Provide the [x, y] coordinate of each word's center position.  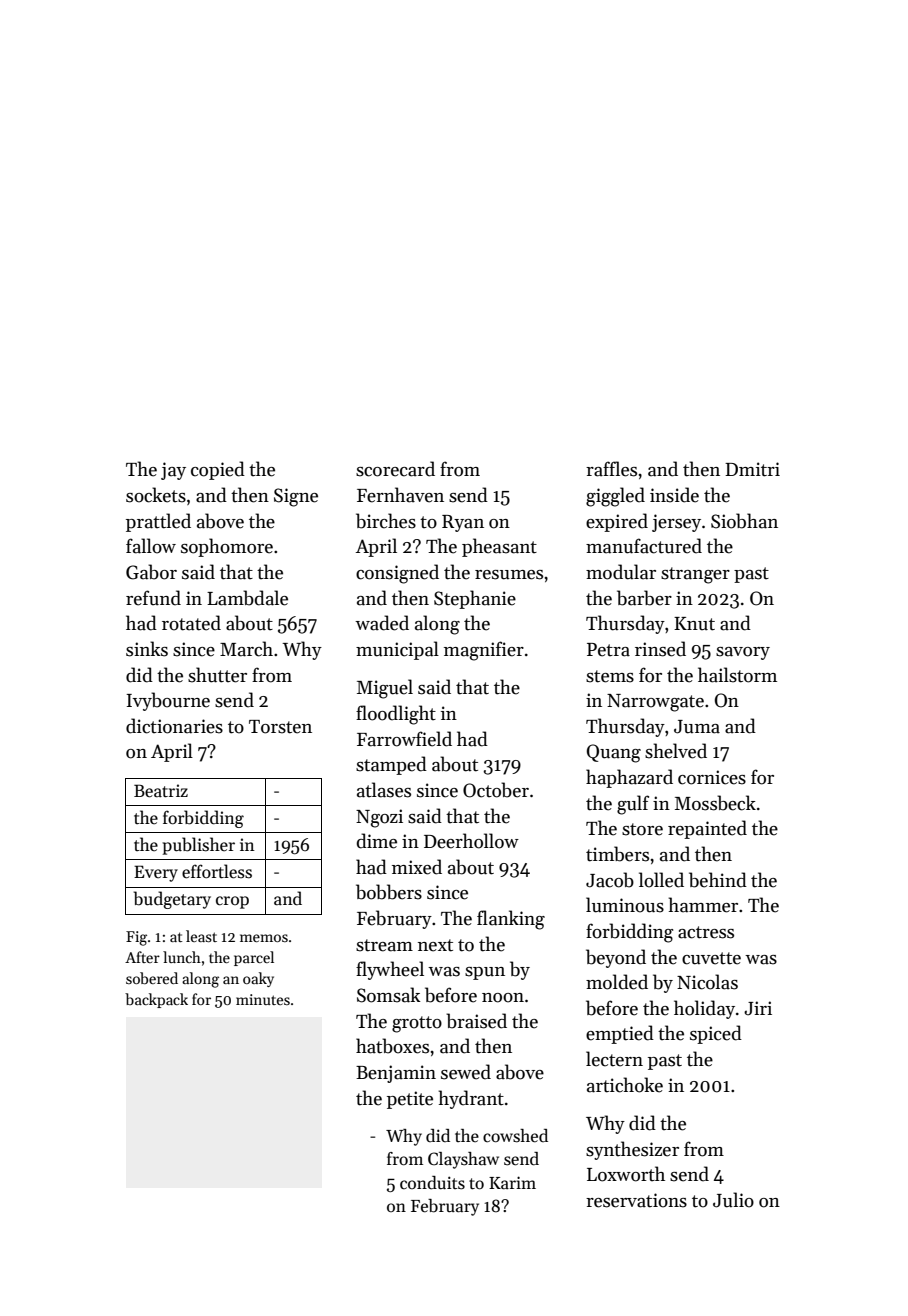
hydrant [471, 1099]
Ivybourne [168, 701]
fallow [151, 546]
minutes [263, 999]
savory [743, 653]
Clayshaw [463, 1160]
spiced [716, 1034]
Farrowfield [404, 739]
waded [382, 623]
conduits [432, 1183]
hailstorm [737, 675]
